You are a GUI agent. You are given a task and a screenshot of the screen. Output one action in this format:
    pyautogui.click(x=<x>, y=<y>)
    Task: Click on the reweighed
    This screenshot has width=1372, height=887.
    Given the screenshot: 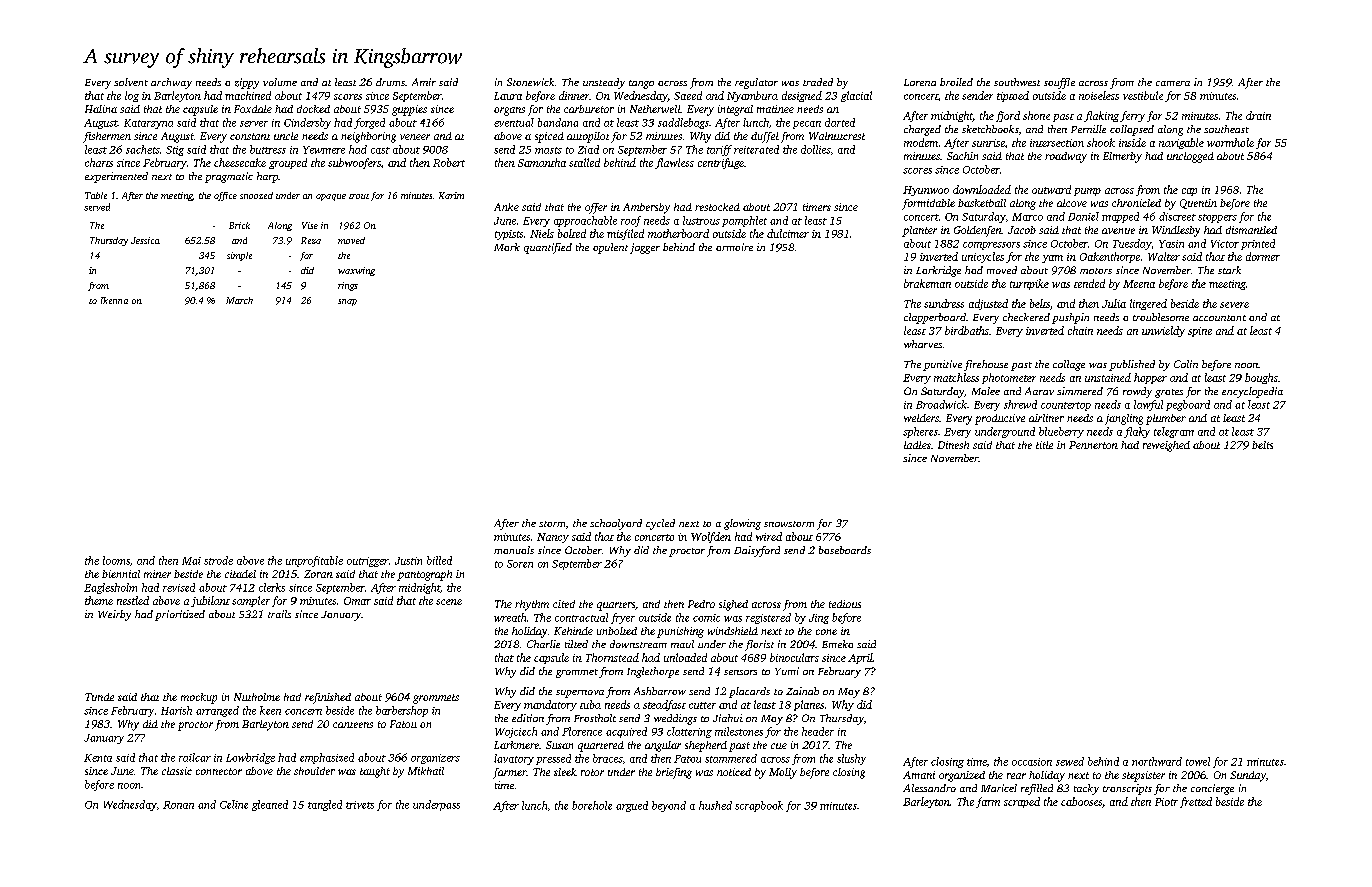 What is the action you would take?
    pyautogui.click(x=1166, y=446)
